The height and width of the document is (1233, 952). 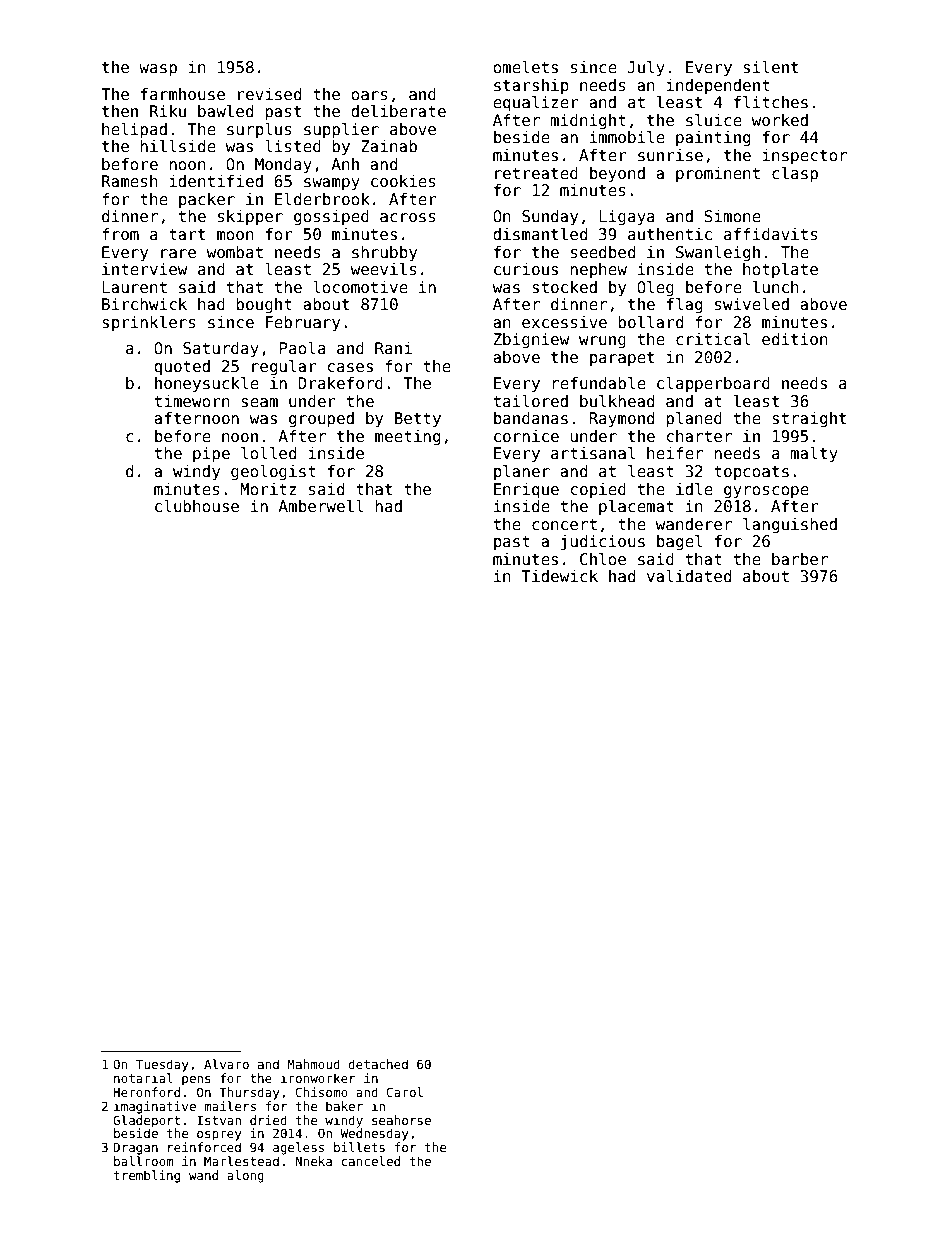 What do you see at coordinates (197, 506) in the document?
I see `clubhouse` at bounding box center [197, 506].
